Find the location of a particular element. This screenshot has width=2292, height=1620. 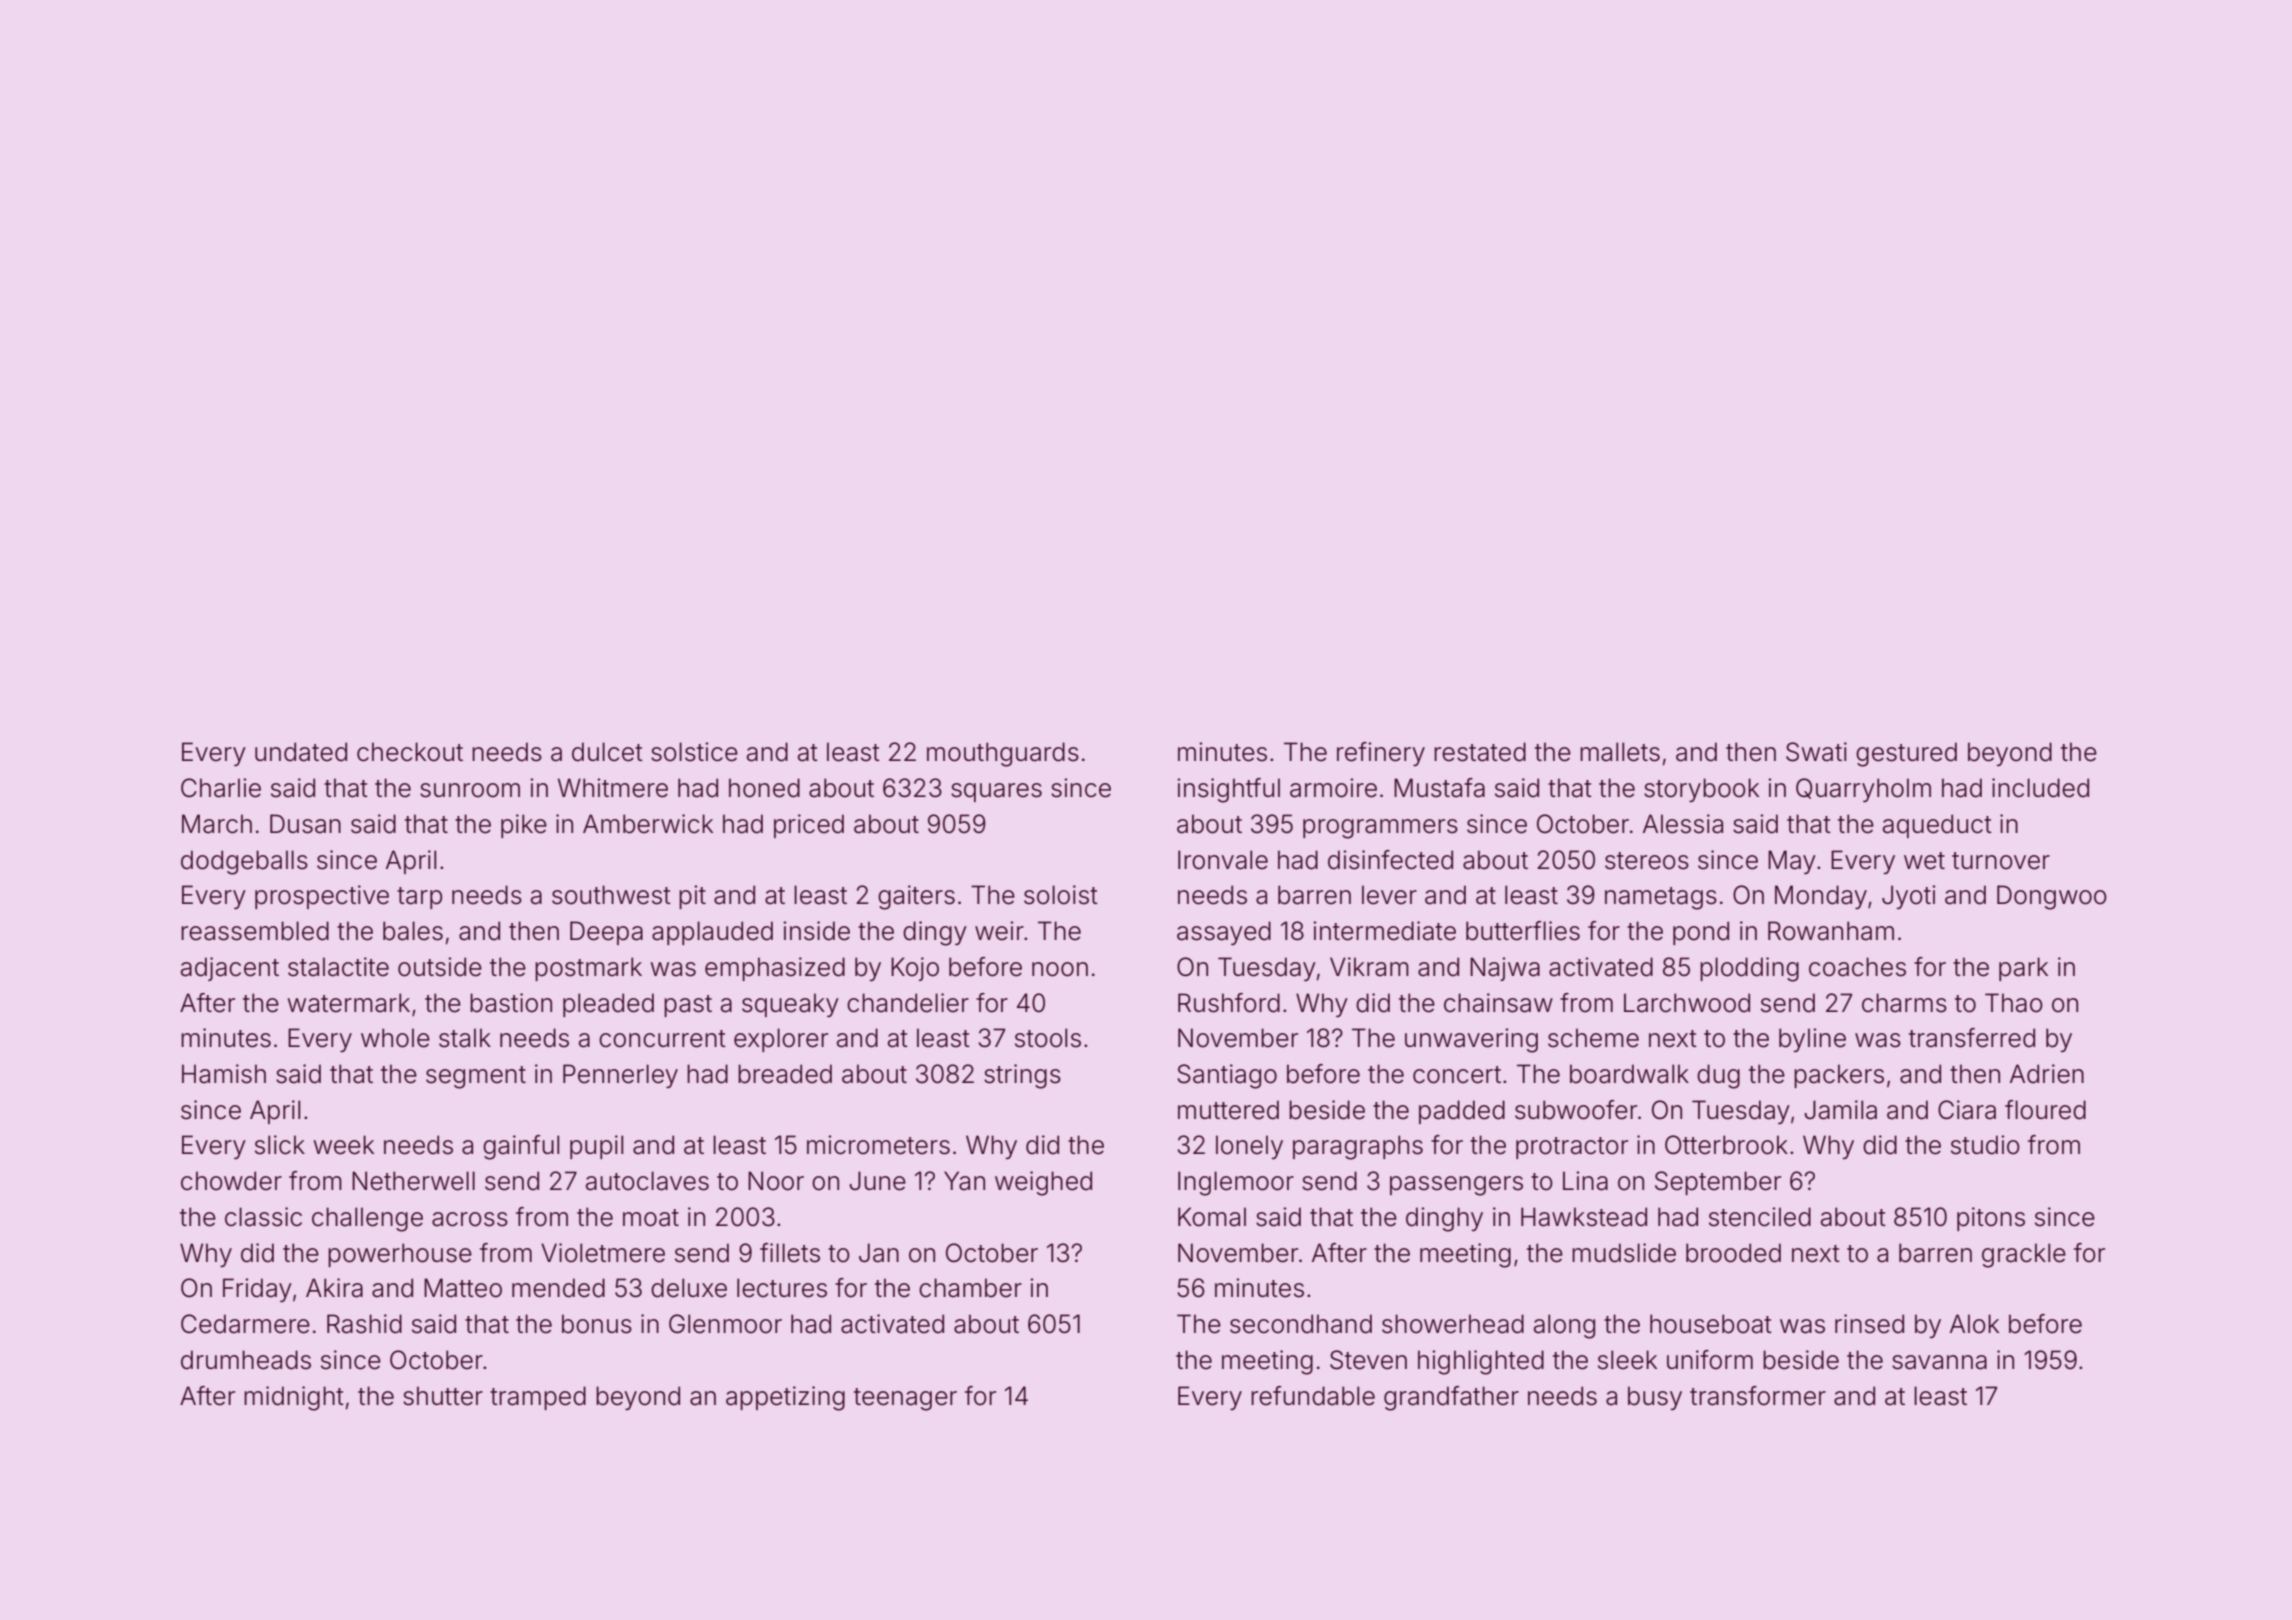

chowder is located at coordinates (231, 1181).
